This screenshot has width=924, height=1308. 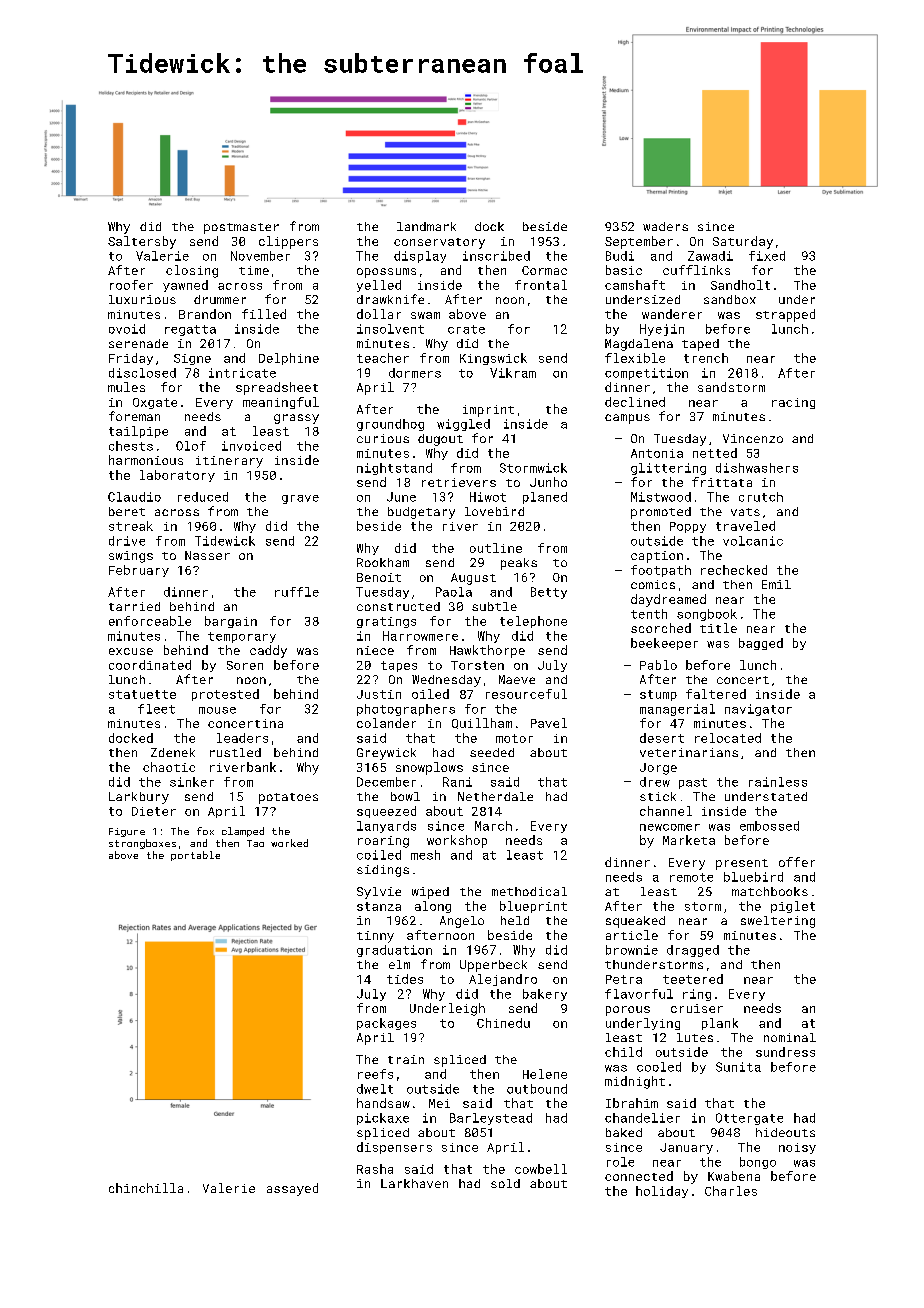 I want to click on rainless, so click(x=778, y=782).
